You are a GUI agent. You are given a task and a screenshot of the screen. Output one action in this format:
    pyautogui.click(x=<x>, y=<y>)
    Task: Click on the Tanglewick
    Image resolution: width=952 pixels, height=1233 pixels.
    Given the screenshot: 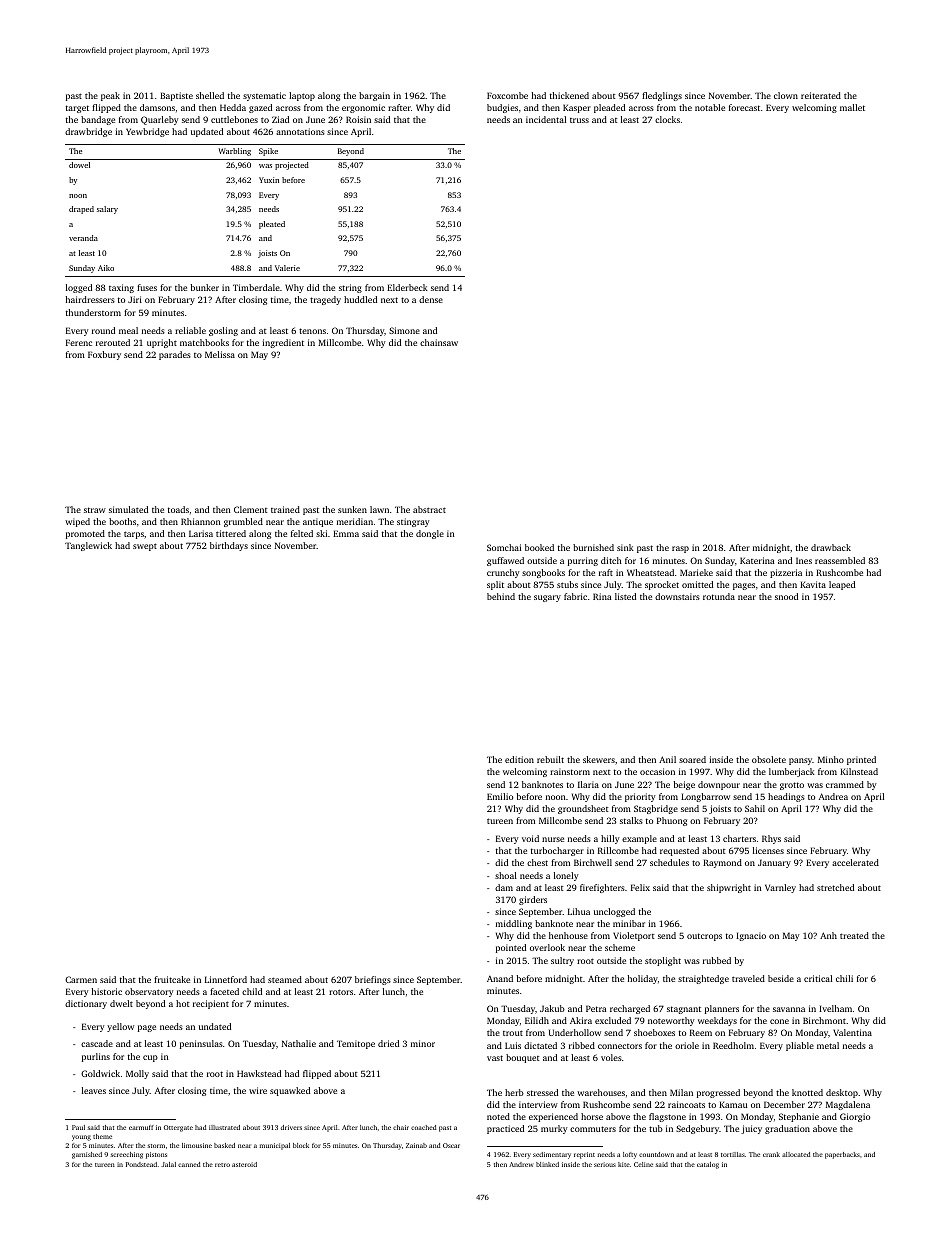 What is the action you would take?
    pyautogui.click(x=88, y=546)
